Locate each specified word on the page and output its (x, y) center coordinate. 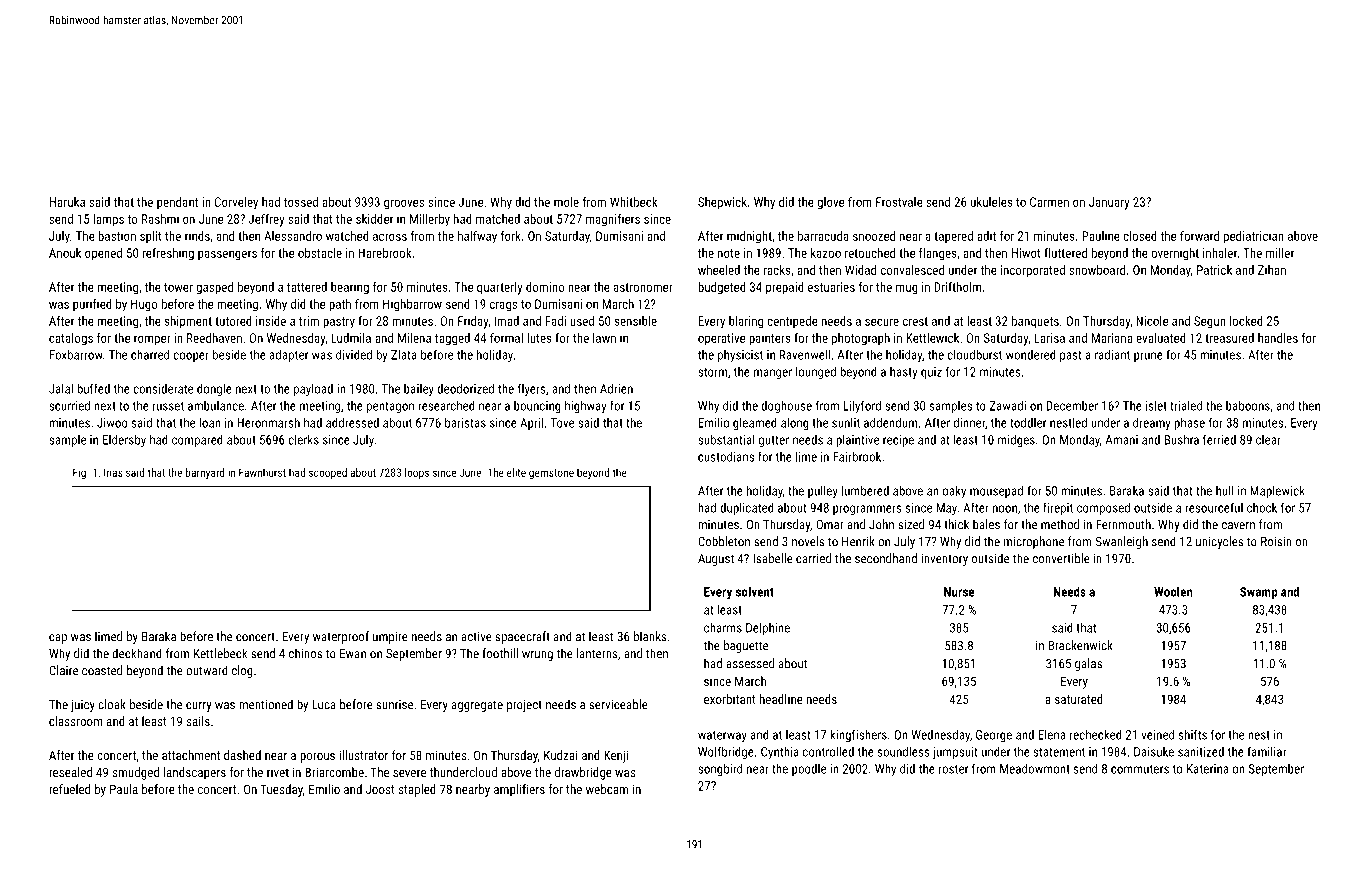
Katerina (1207, 769)
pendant (177, 203)
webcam (607, 789)
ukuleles (992, 202)
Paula (124, 789)
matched (498, 219)
